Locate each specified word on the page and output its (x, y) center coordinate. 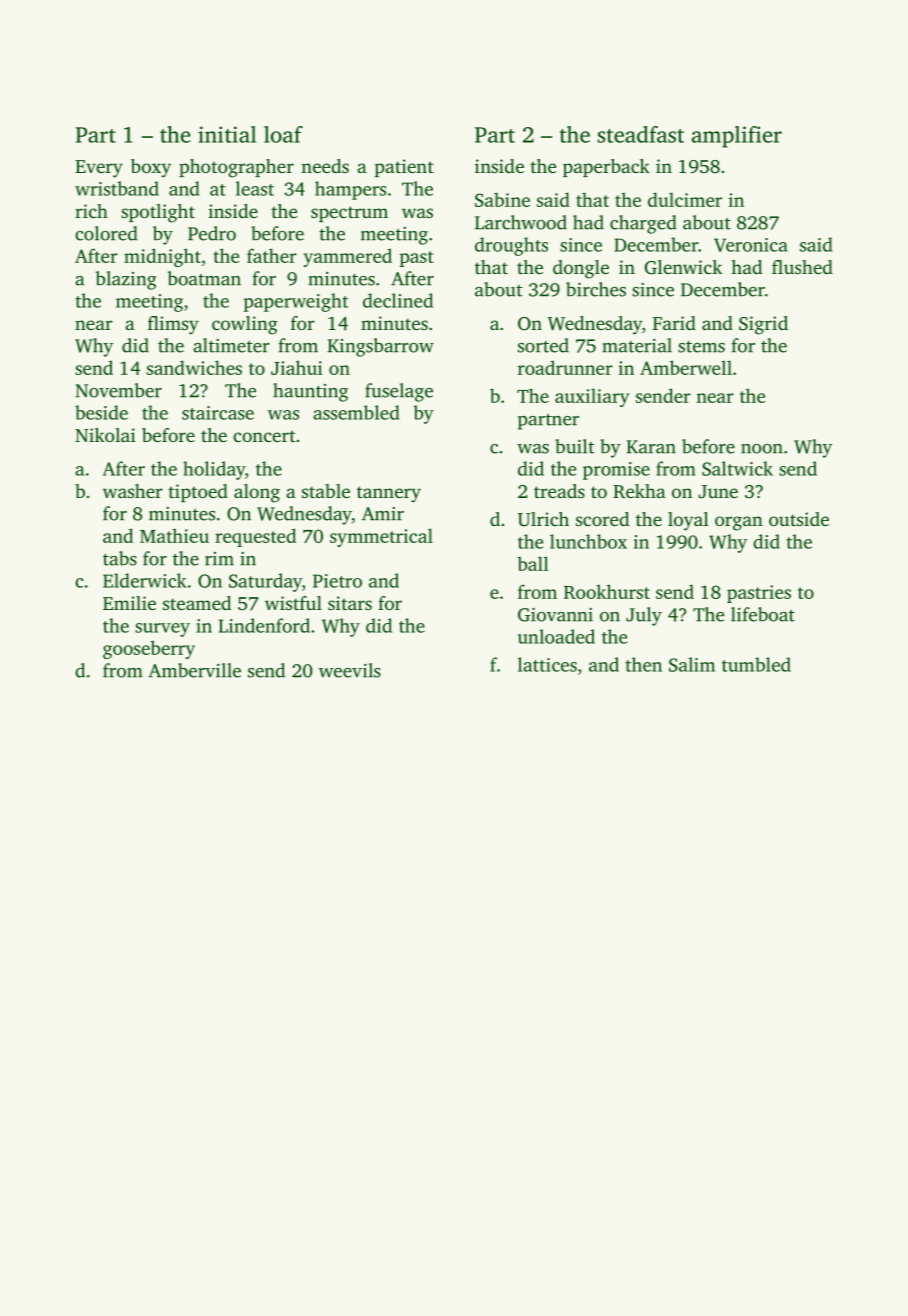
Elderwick (145, 580)
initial (227, 134)
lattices (547, 664)
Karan (651, 447)
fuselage (399, 392)
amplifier (737, 137)
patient (404, 168)
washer (133, 491)
